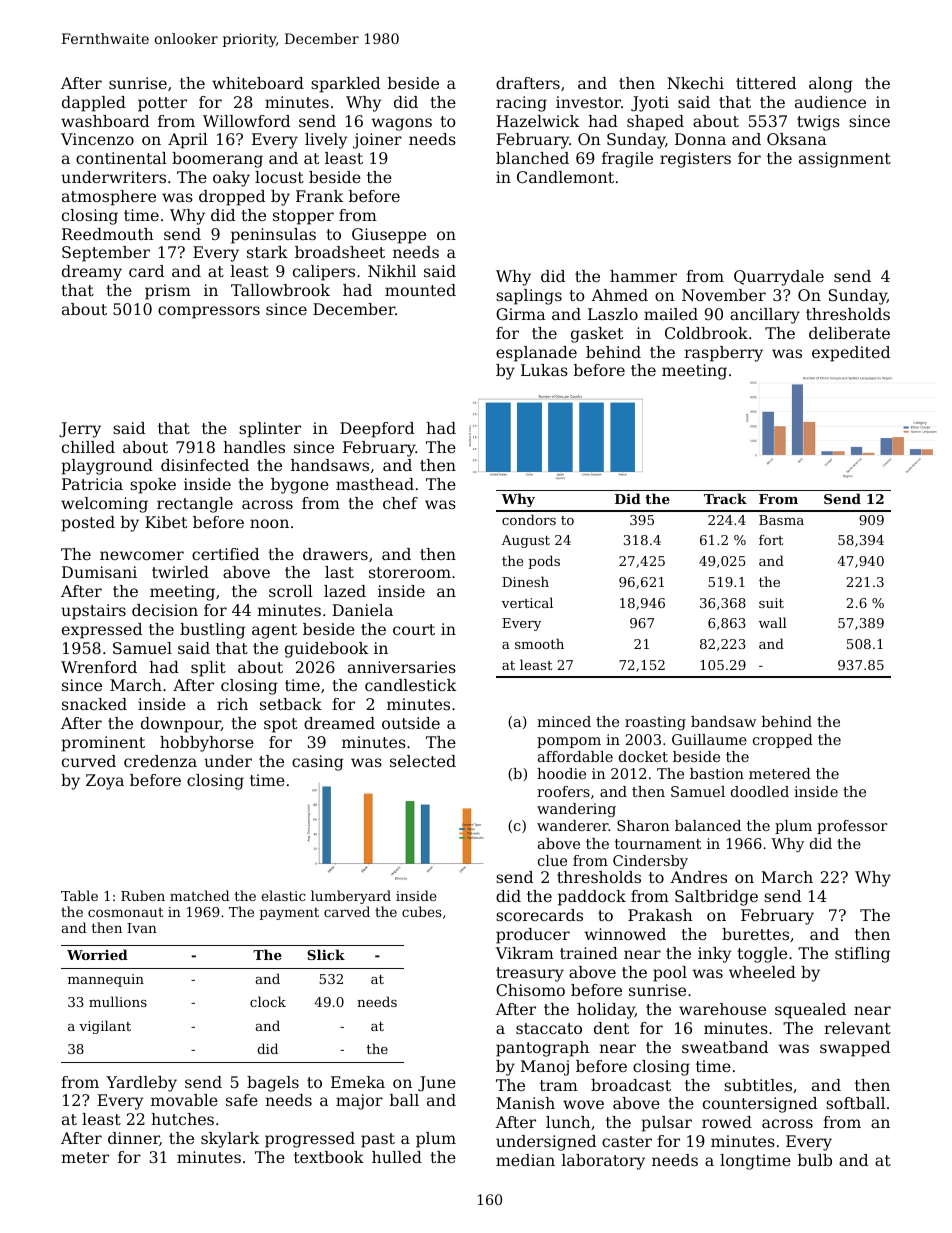 The width and height of the document is (952, 1233). What do you see at coordinates (530, 974) in the document?
I see `treasury` at bounding box center [530, 974].
